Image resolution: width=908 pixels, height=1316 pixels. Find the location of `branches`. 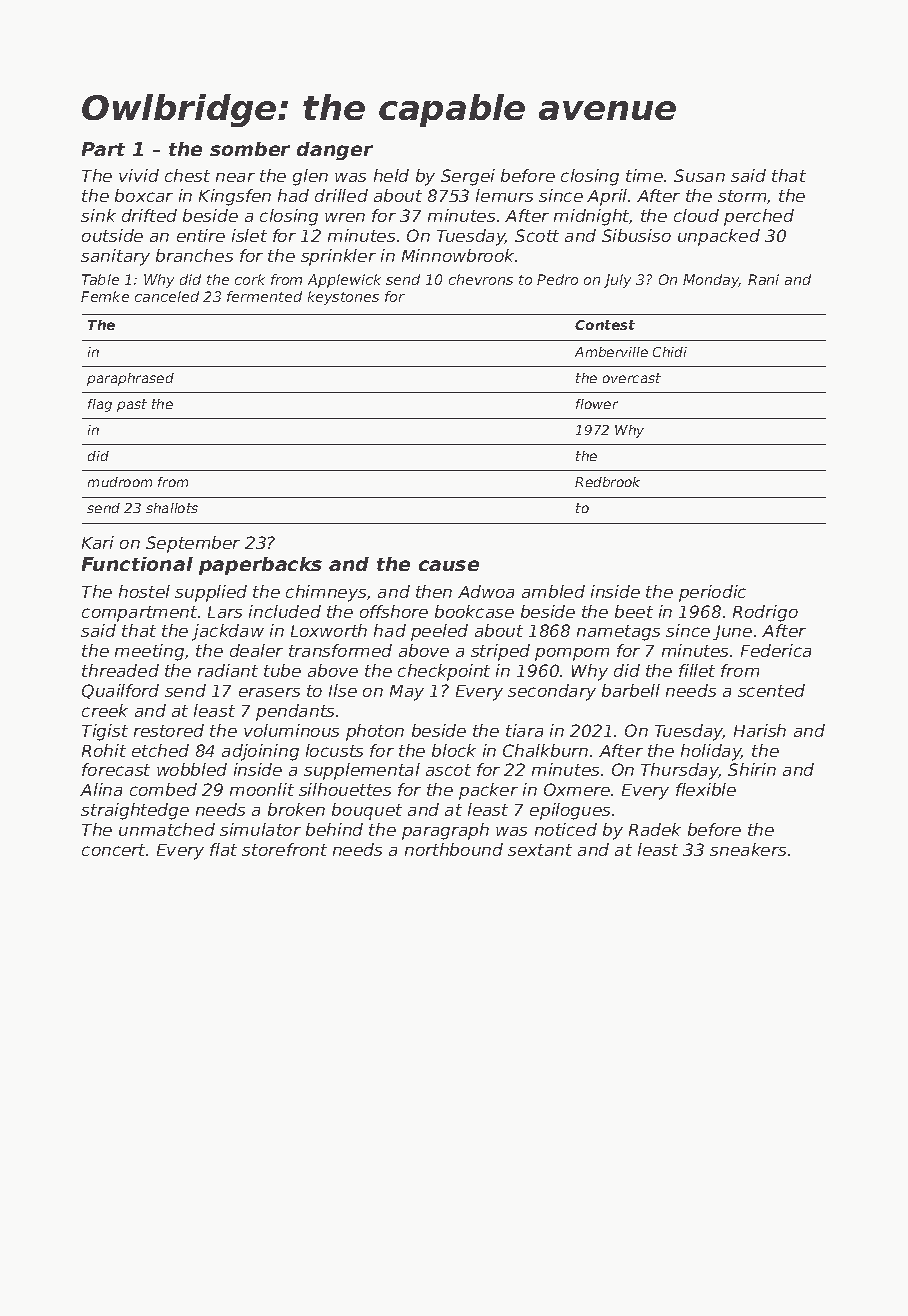

branches is located at coordinates (194, 255).
